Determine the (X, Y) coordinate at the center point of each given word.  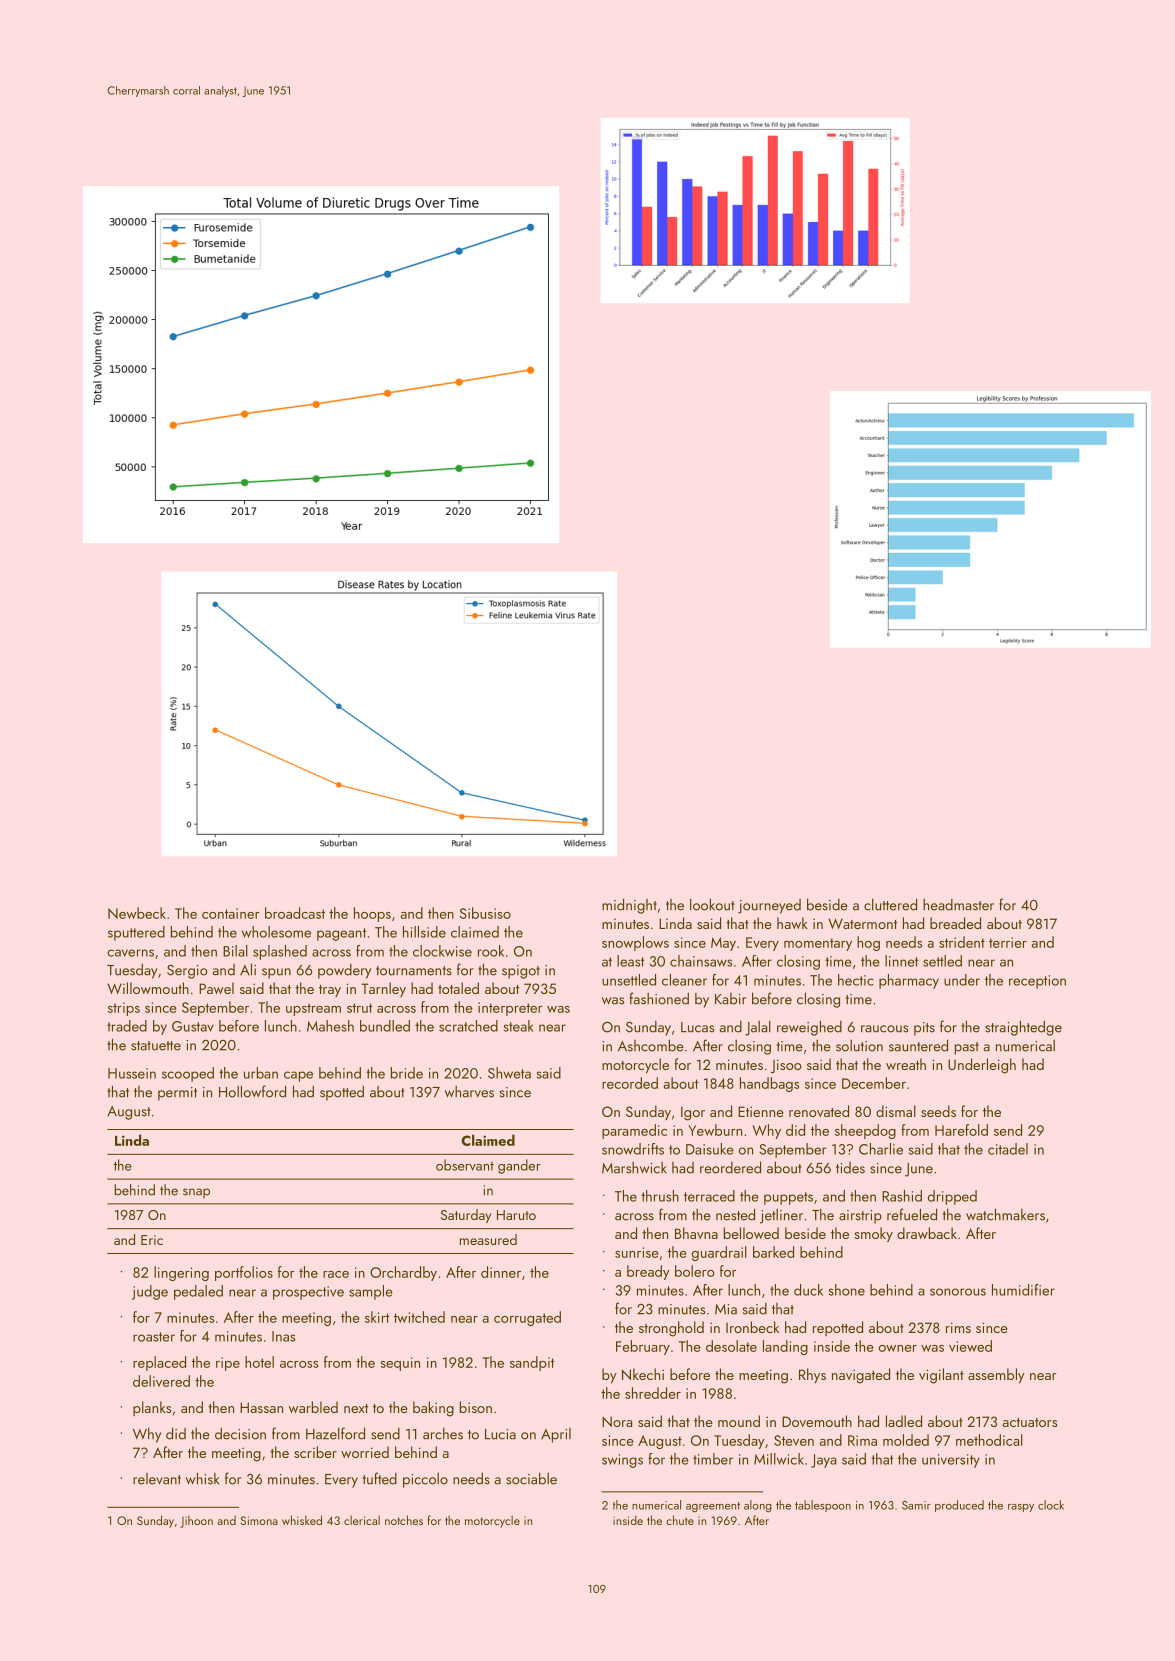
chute (680, 1520)
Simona (259, 1520)
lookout (712, 904)
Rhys (812, 1375)
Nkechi (643, 1374)
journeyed (769, 906)
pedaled (198, 1292)
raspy (1021, 1508)
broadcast (295, 913)
